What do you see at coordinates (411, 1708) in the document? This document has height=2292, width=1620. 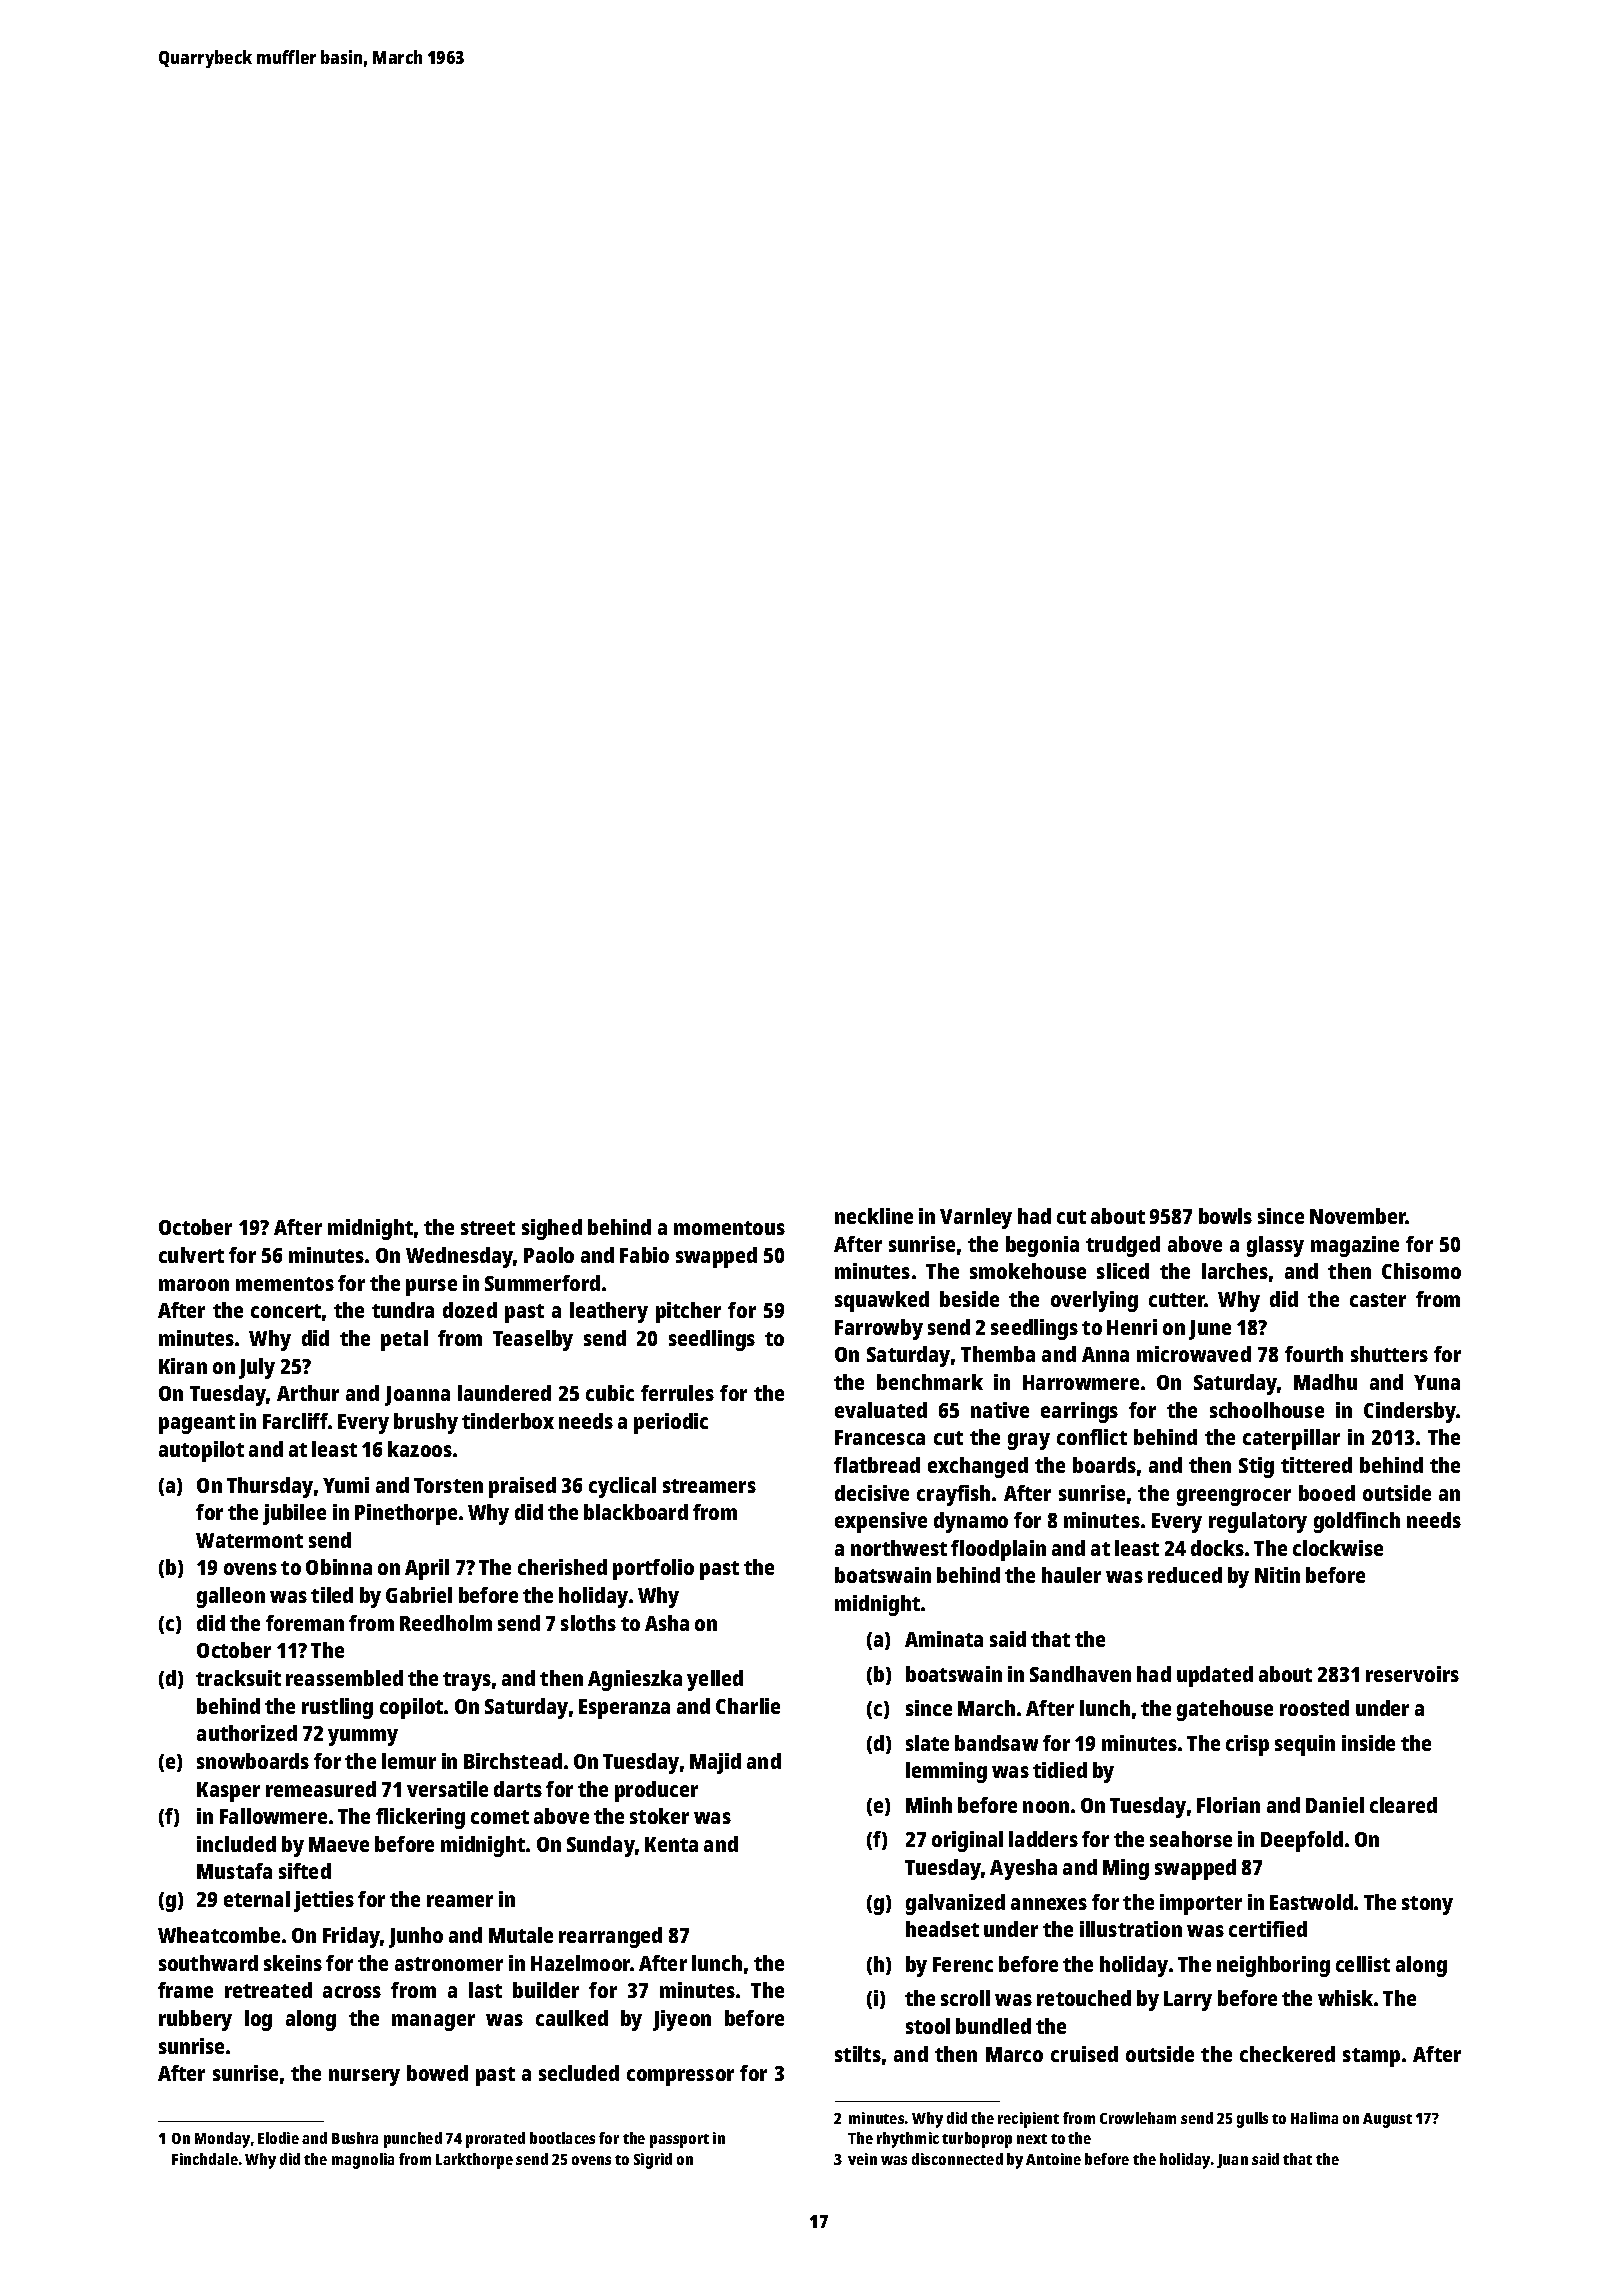 I see `copilot` at bounding box center [411, 1708].
